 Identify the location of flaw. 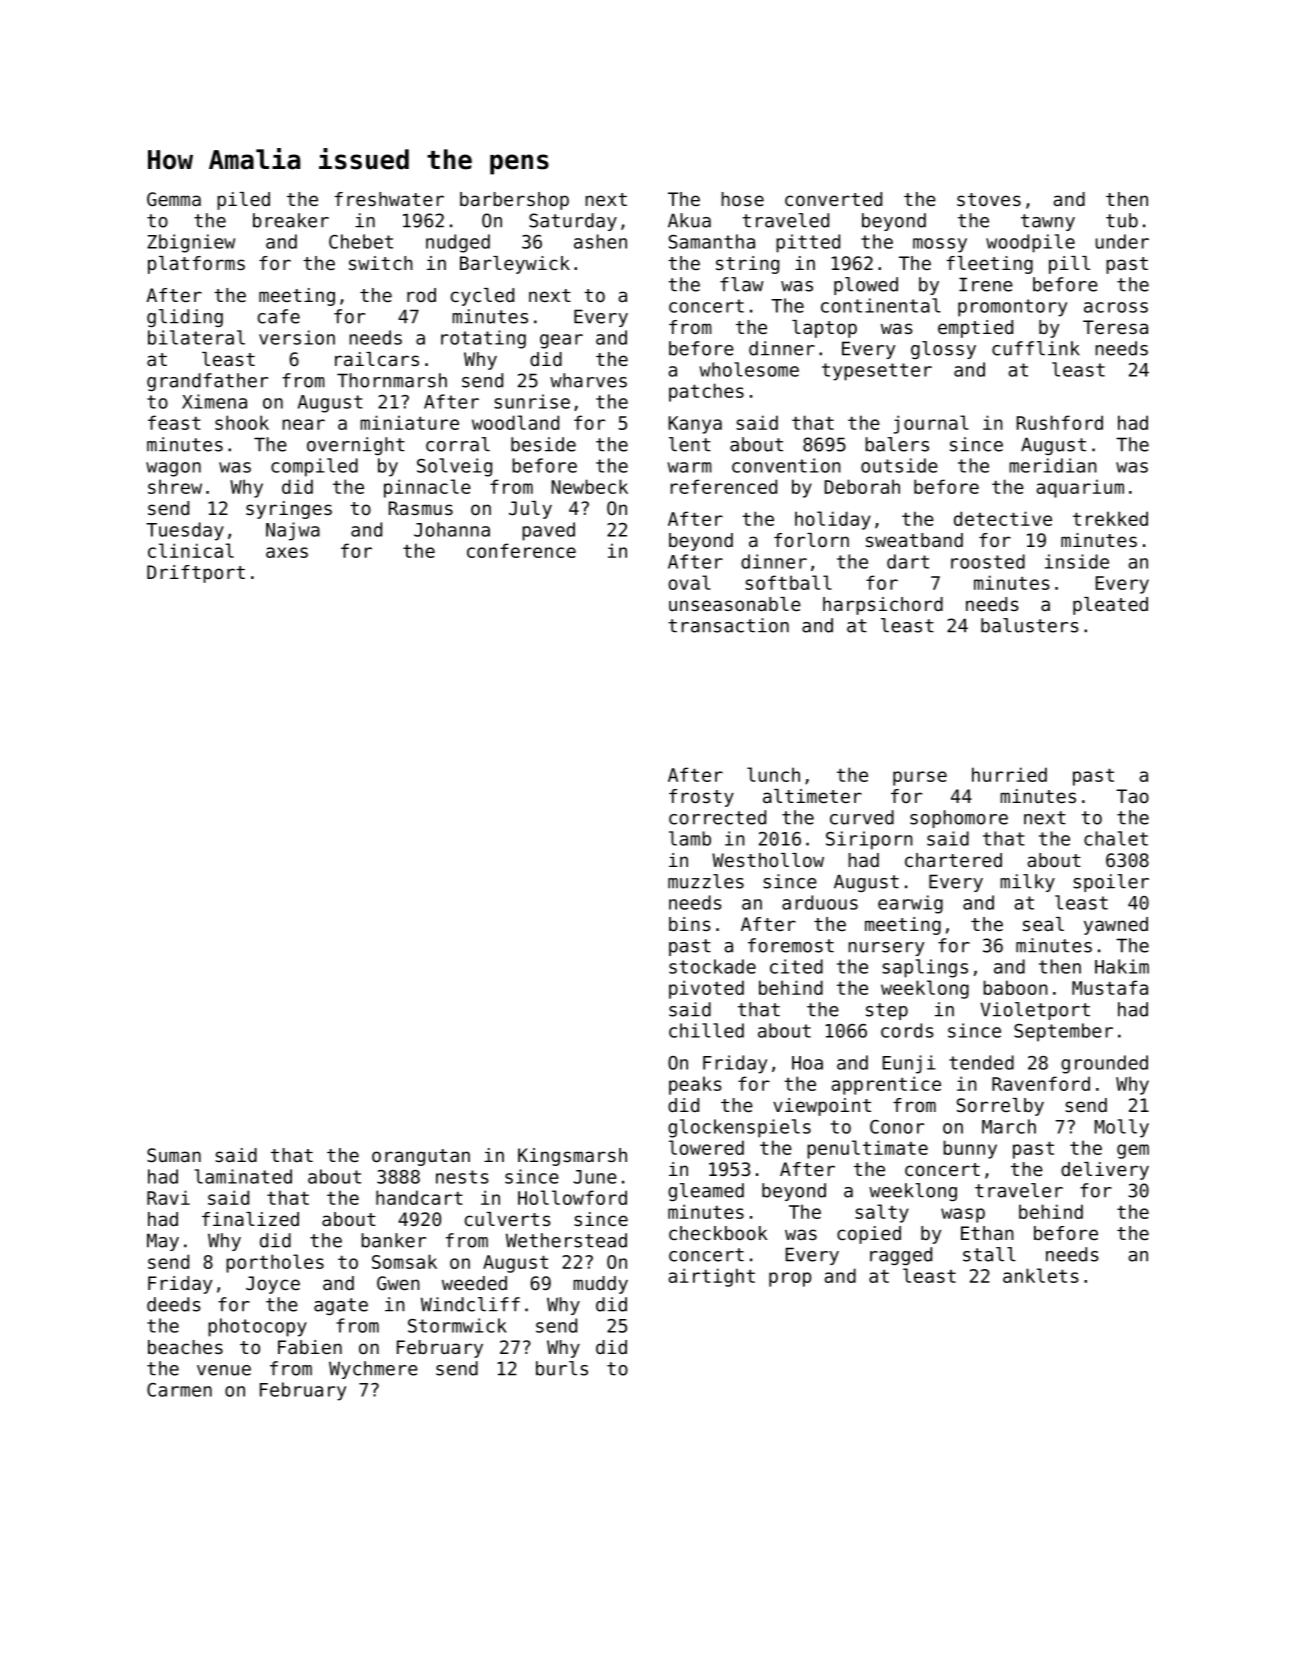
(742, 284).
